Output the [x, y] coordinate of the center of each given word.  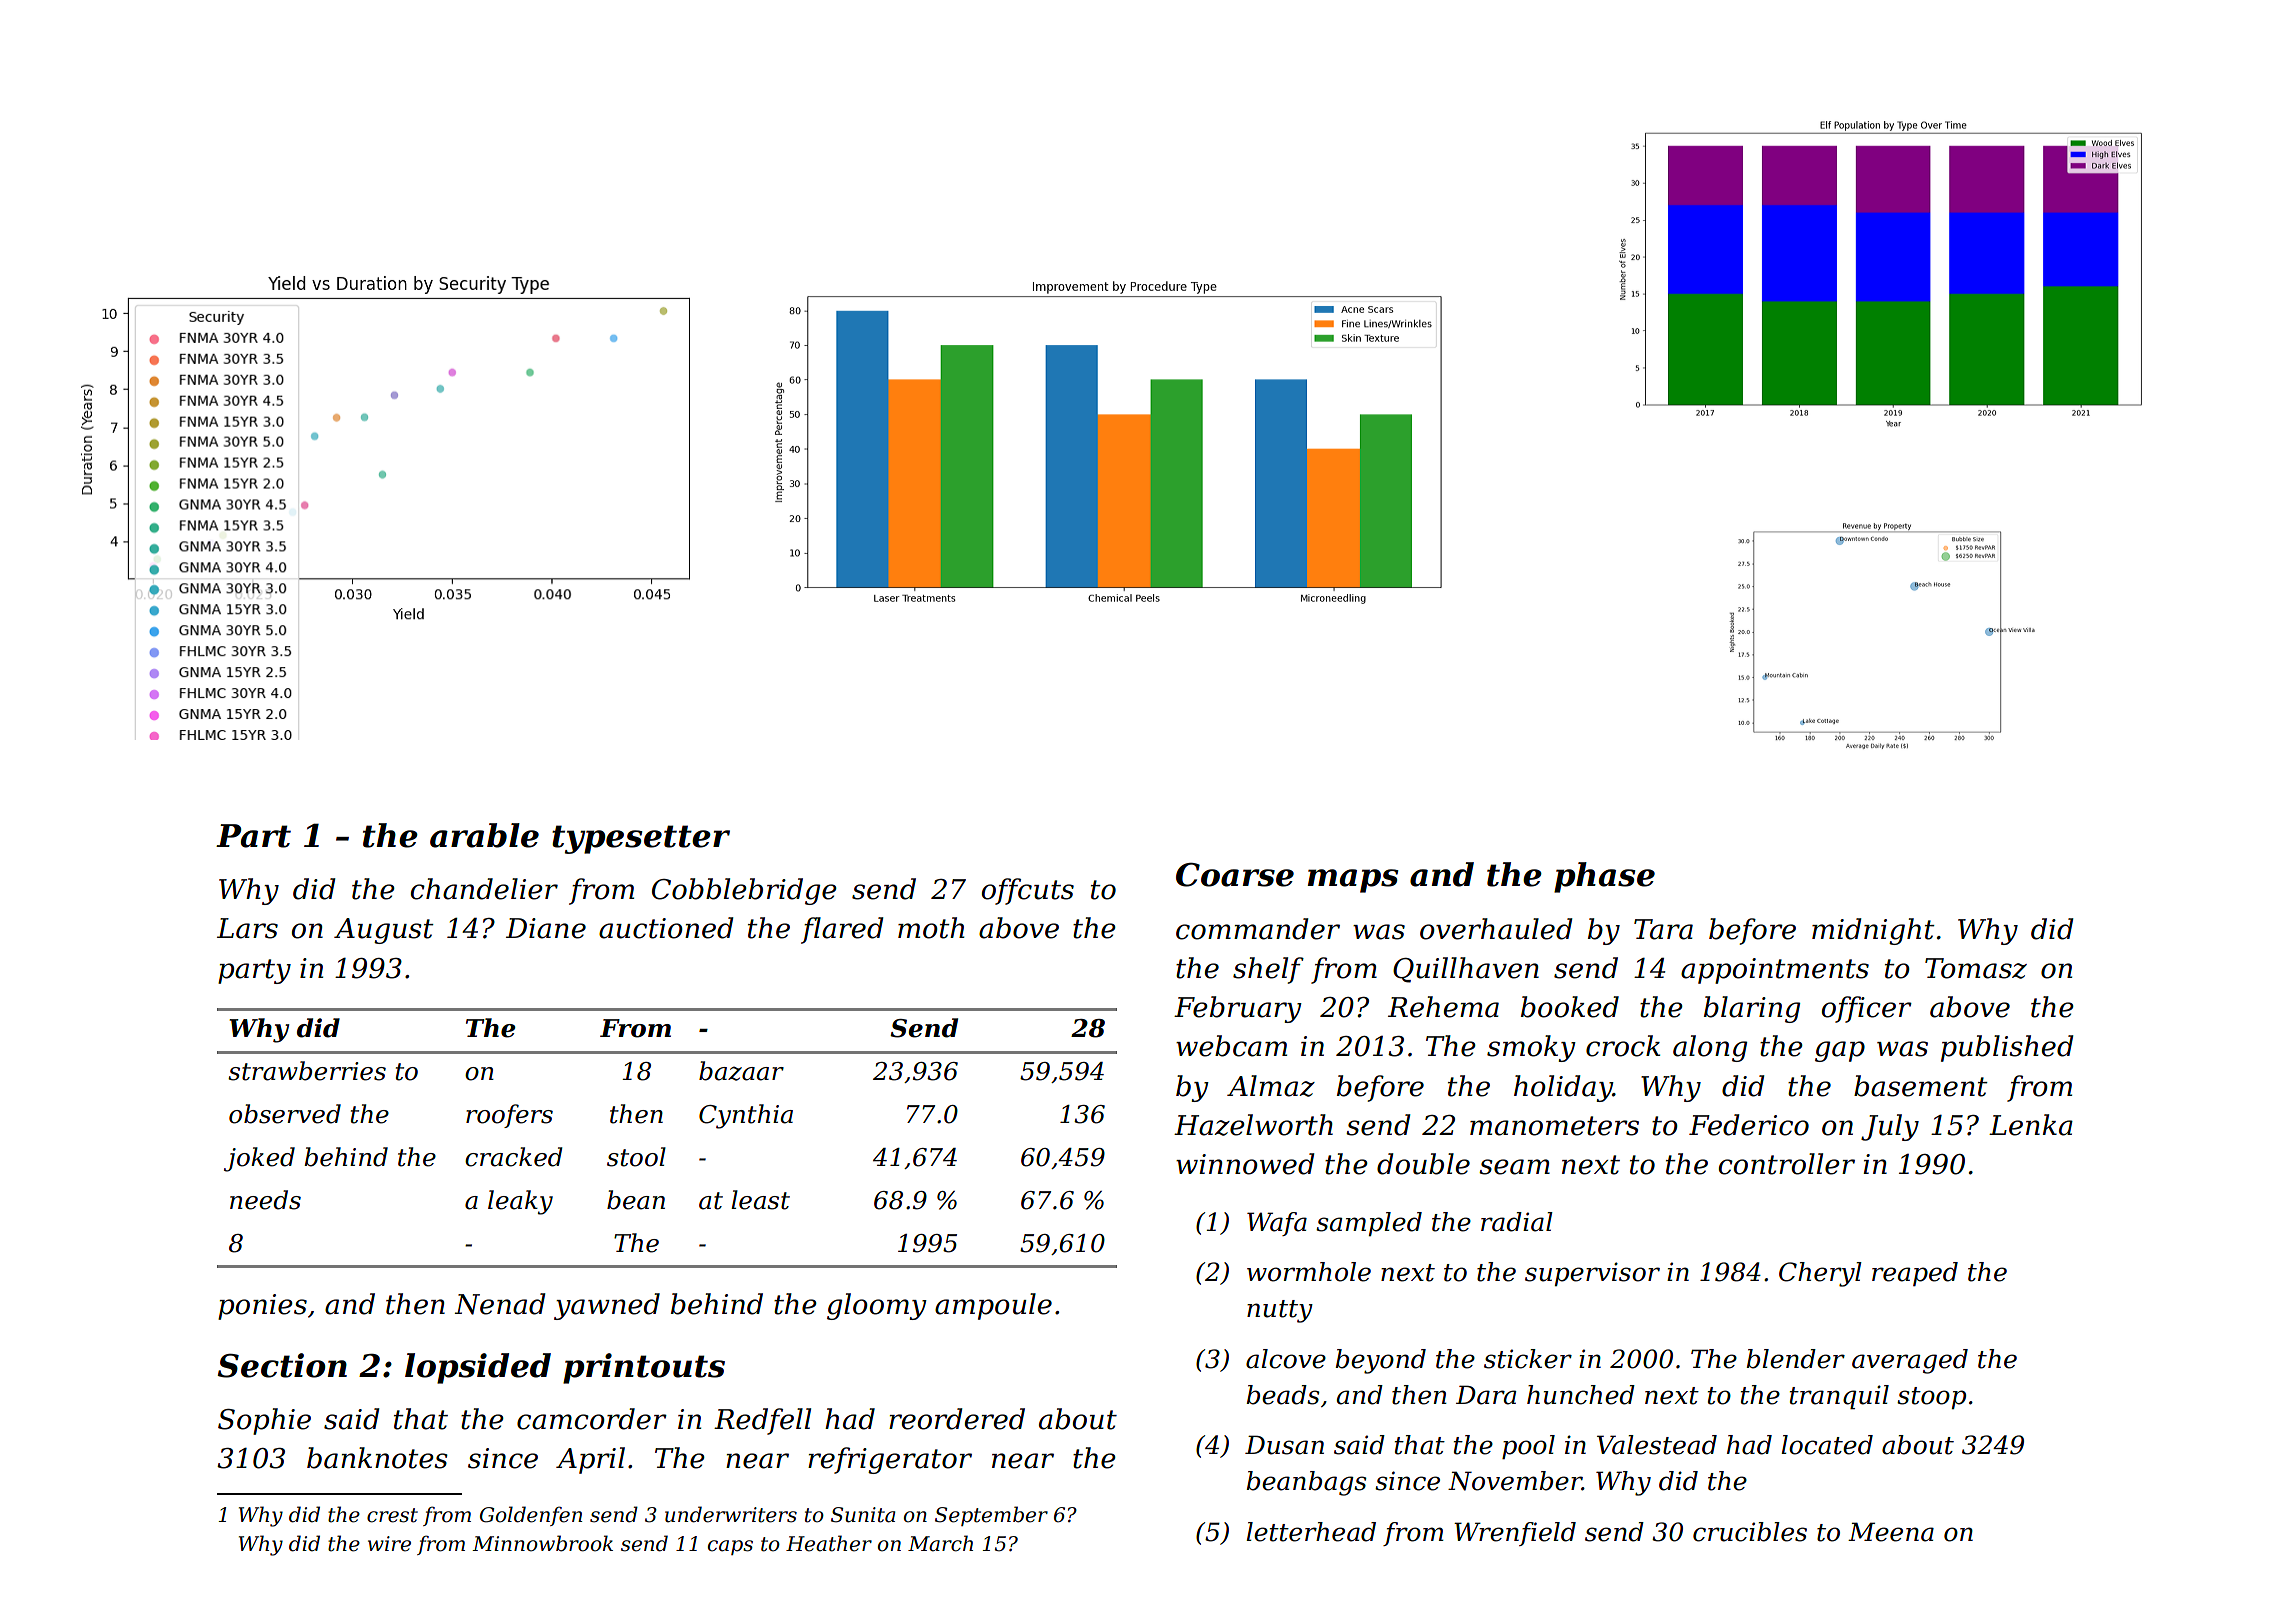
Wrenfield [1515, 1534]
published [2007, 1048]
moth [931, 928]
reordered [957, 1419]
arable [484, 835]
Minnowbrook [542, 1543]
